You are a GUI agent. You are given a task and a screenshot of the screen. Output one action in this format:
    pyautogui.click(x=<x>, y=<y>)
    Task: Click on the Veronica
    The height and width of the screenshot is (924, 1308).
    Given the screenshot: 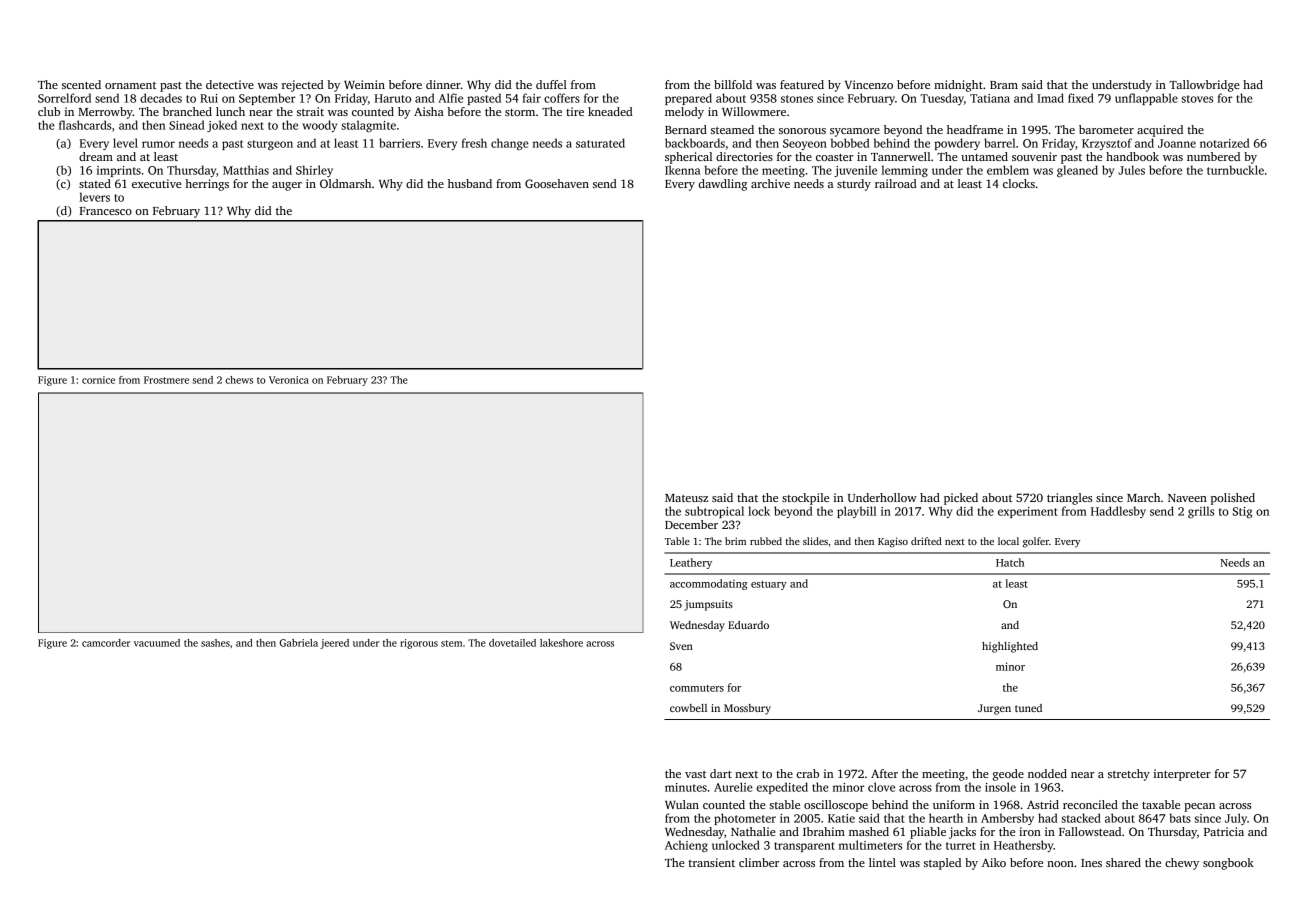 What is the action you would take?
    pyautogui.click(x=289, y=380)
